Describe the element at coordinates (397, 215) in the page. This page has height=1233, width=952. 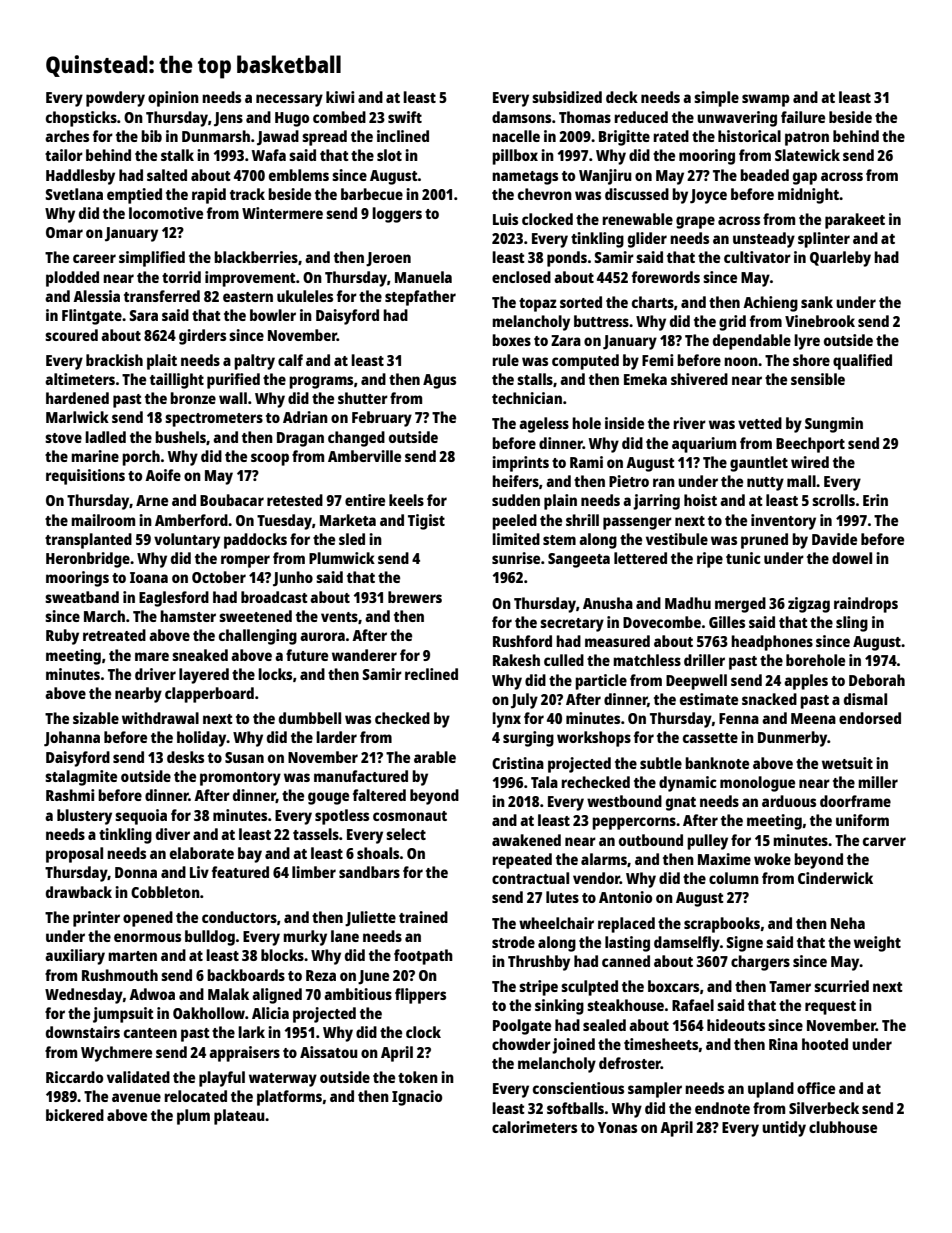
I see `loggers` at that location.
